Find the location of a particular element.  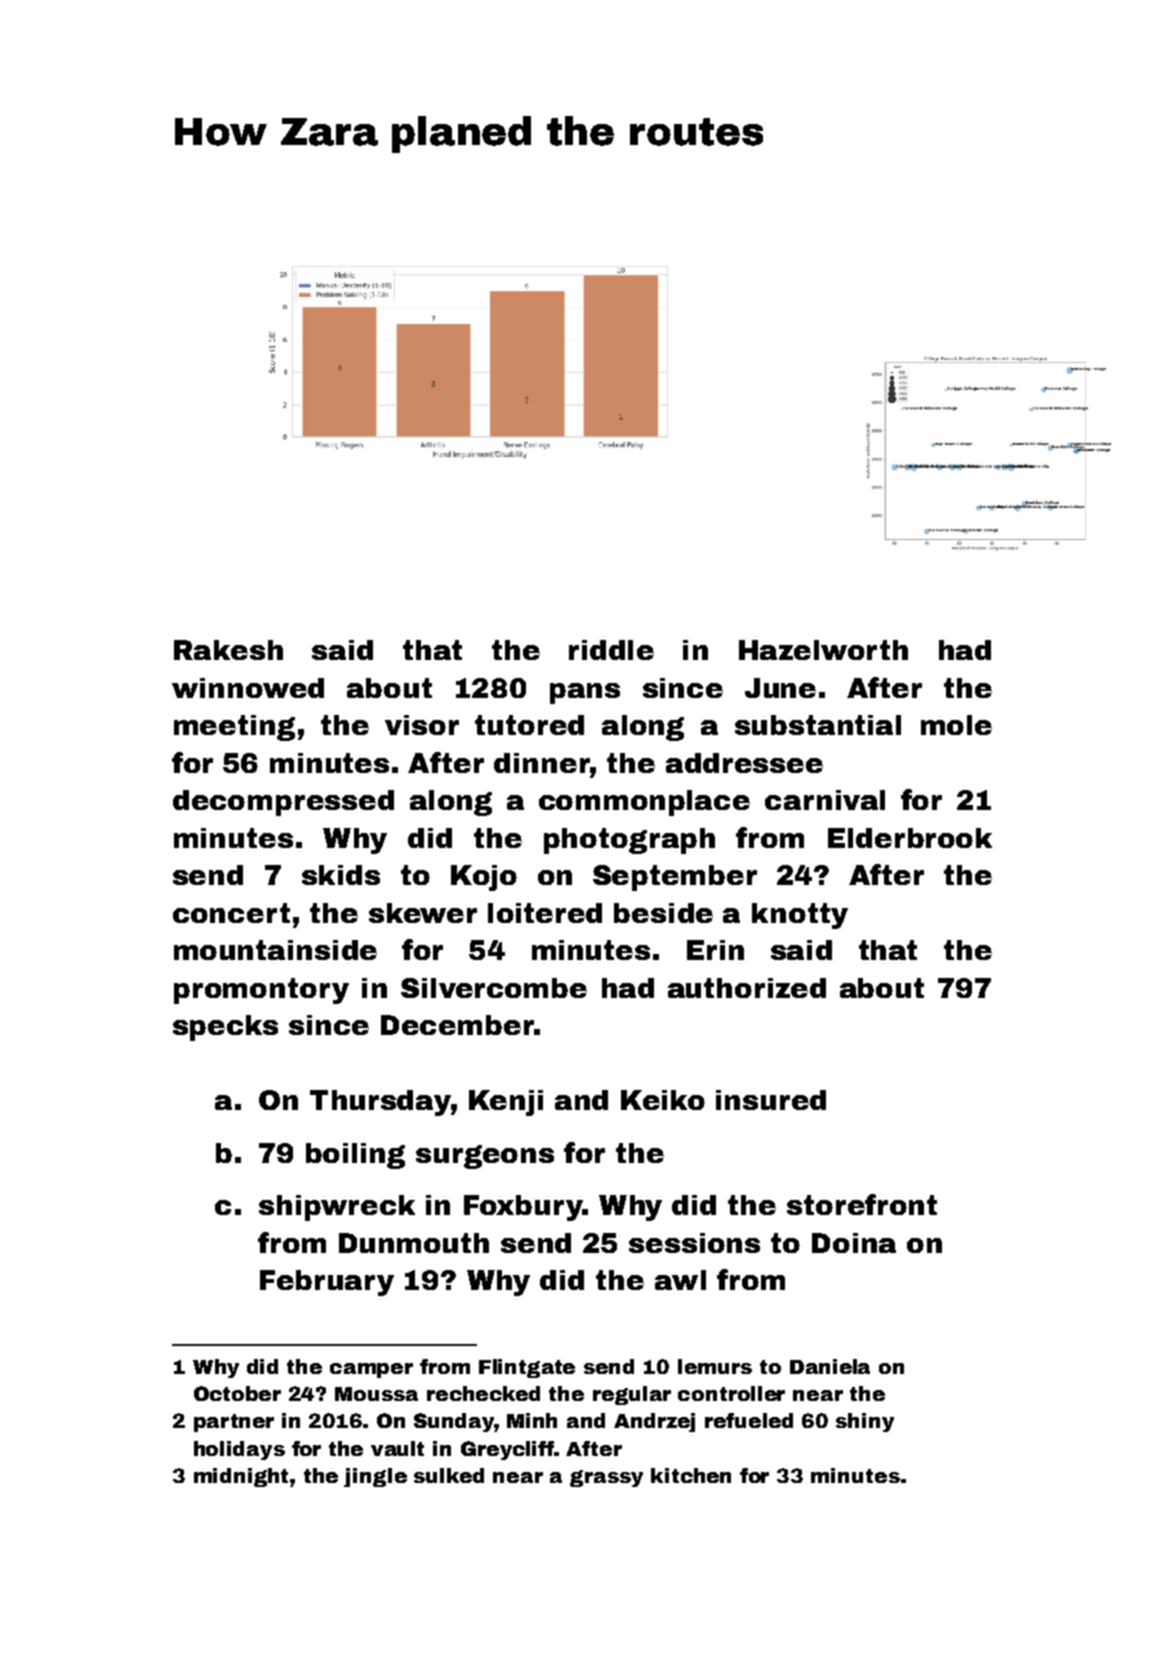

Foxbury is located at coordinates (523, 1208).
